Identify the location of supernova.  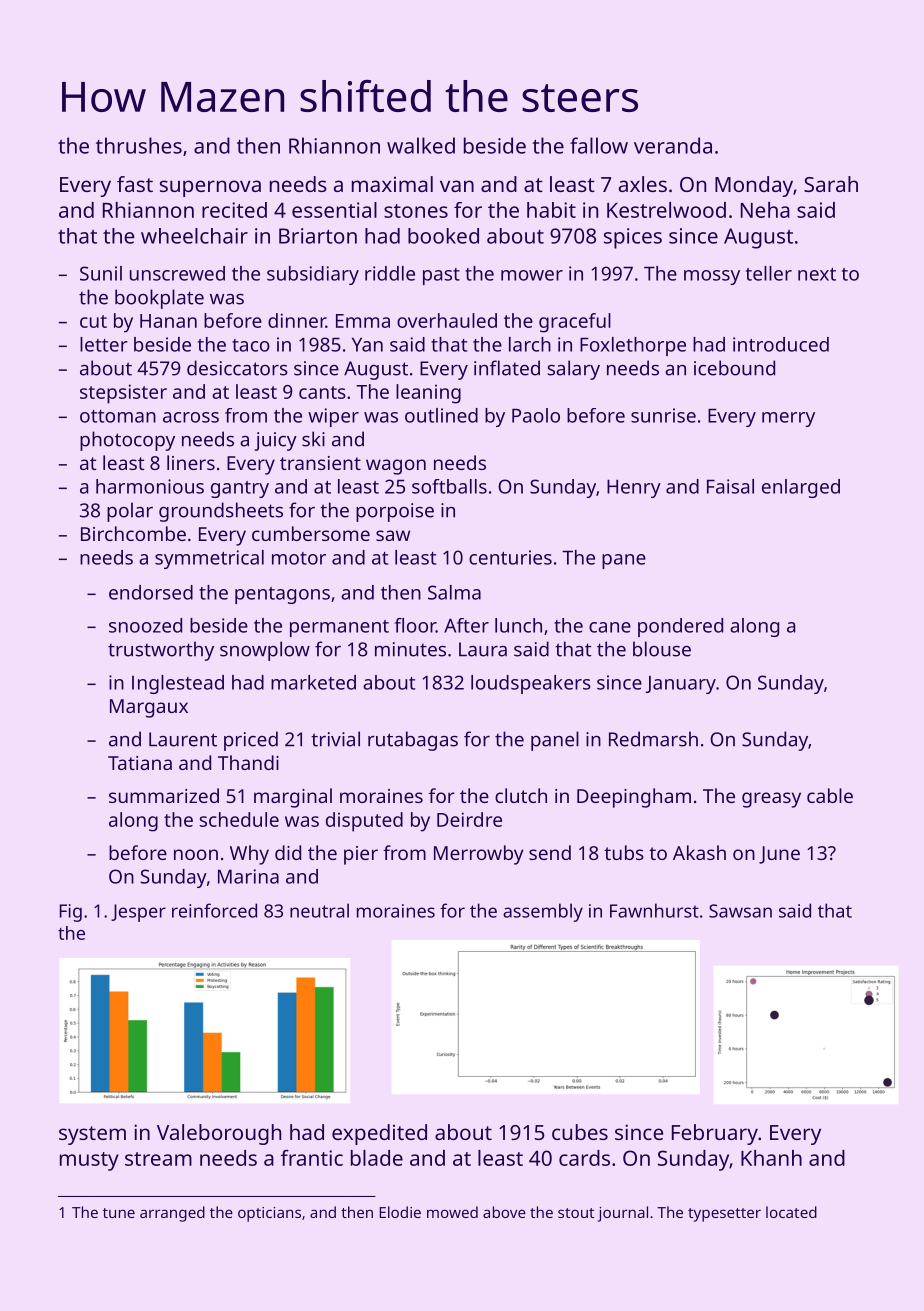
(210, 188).
